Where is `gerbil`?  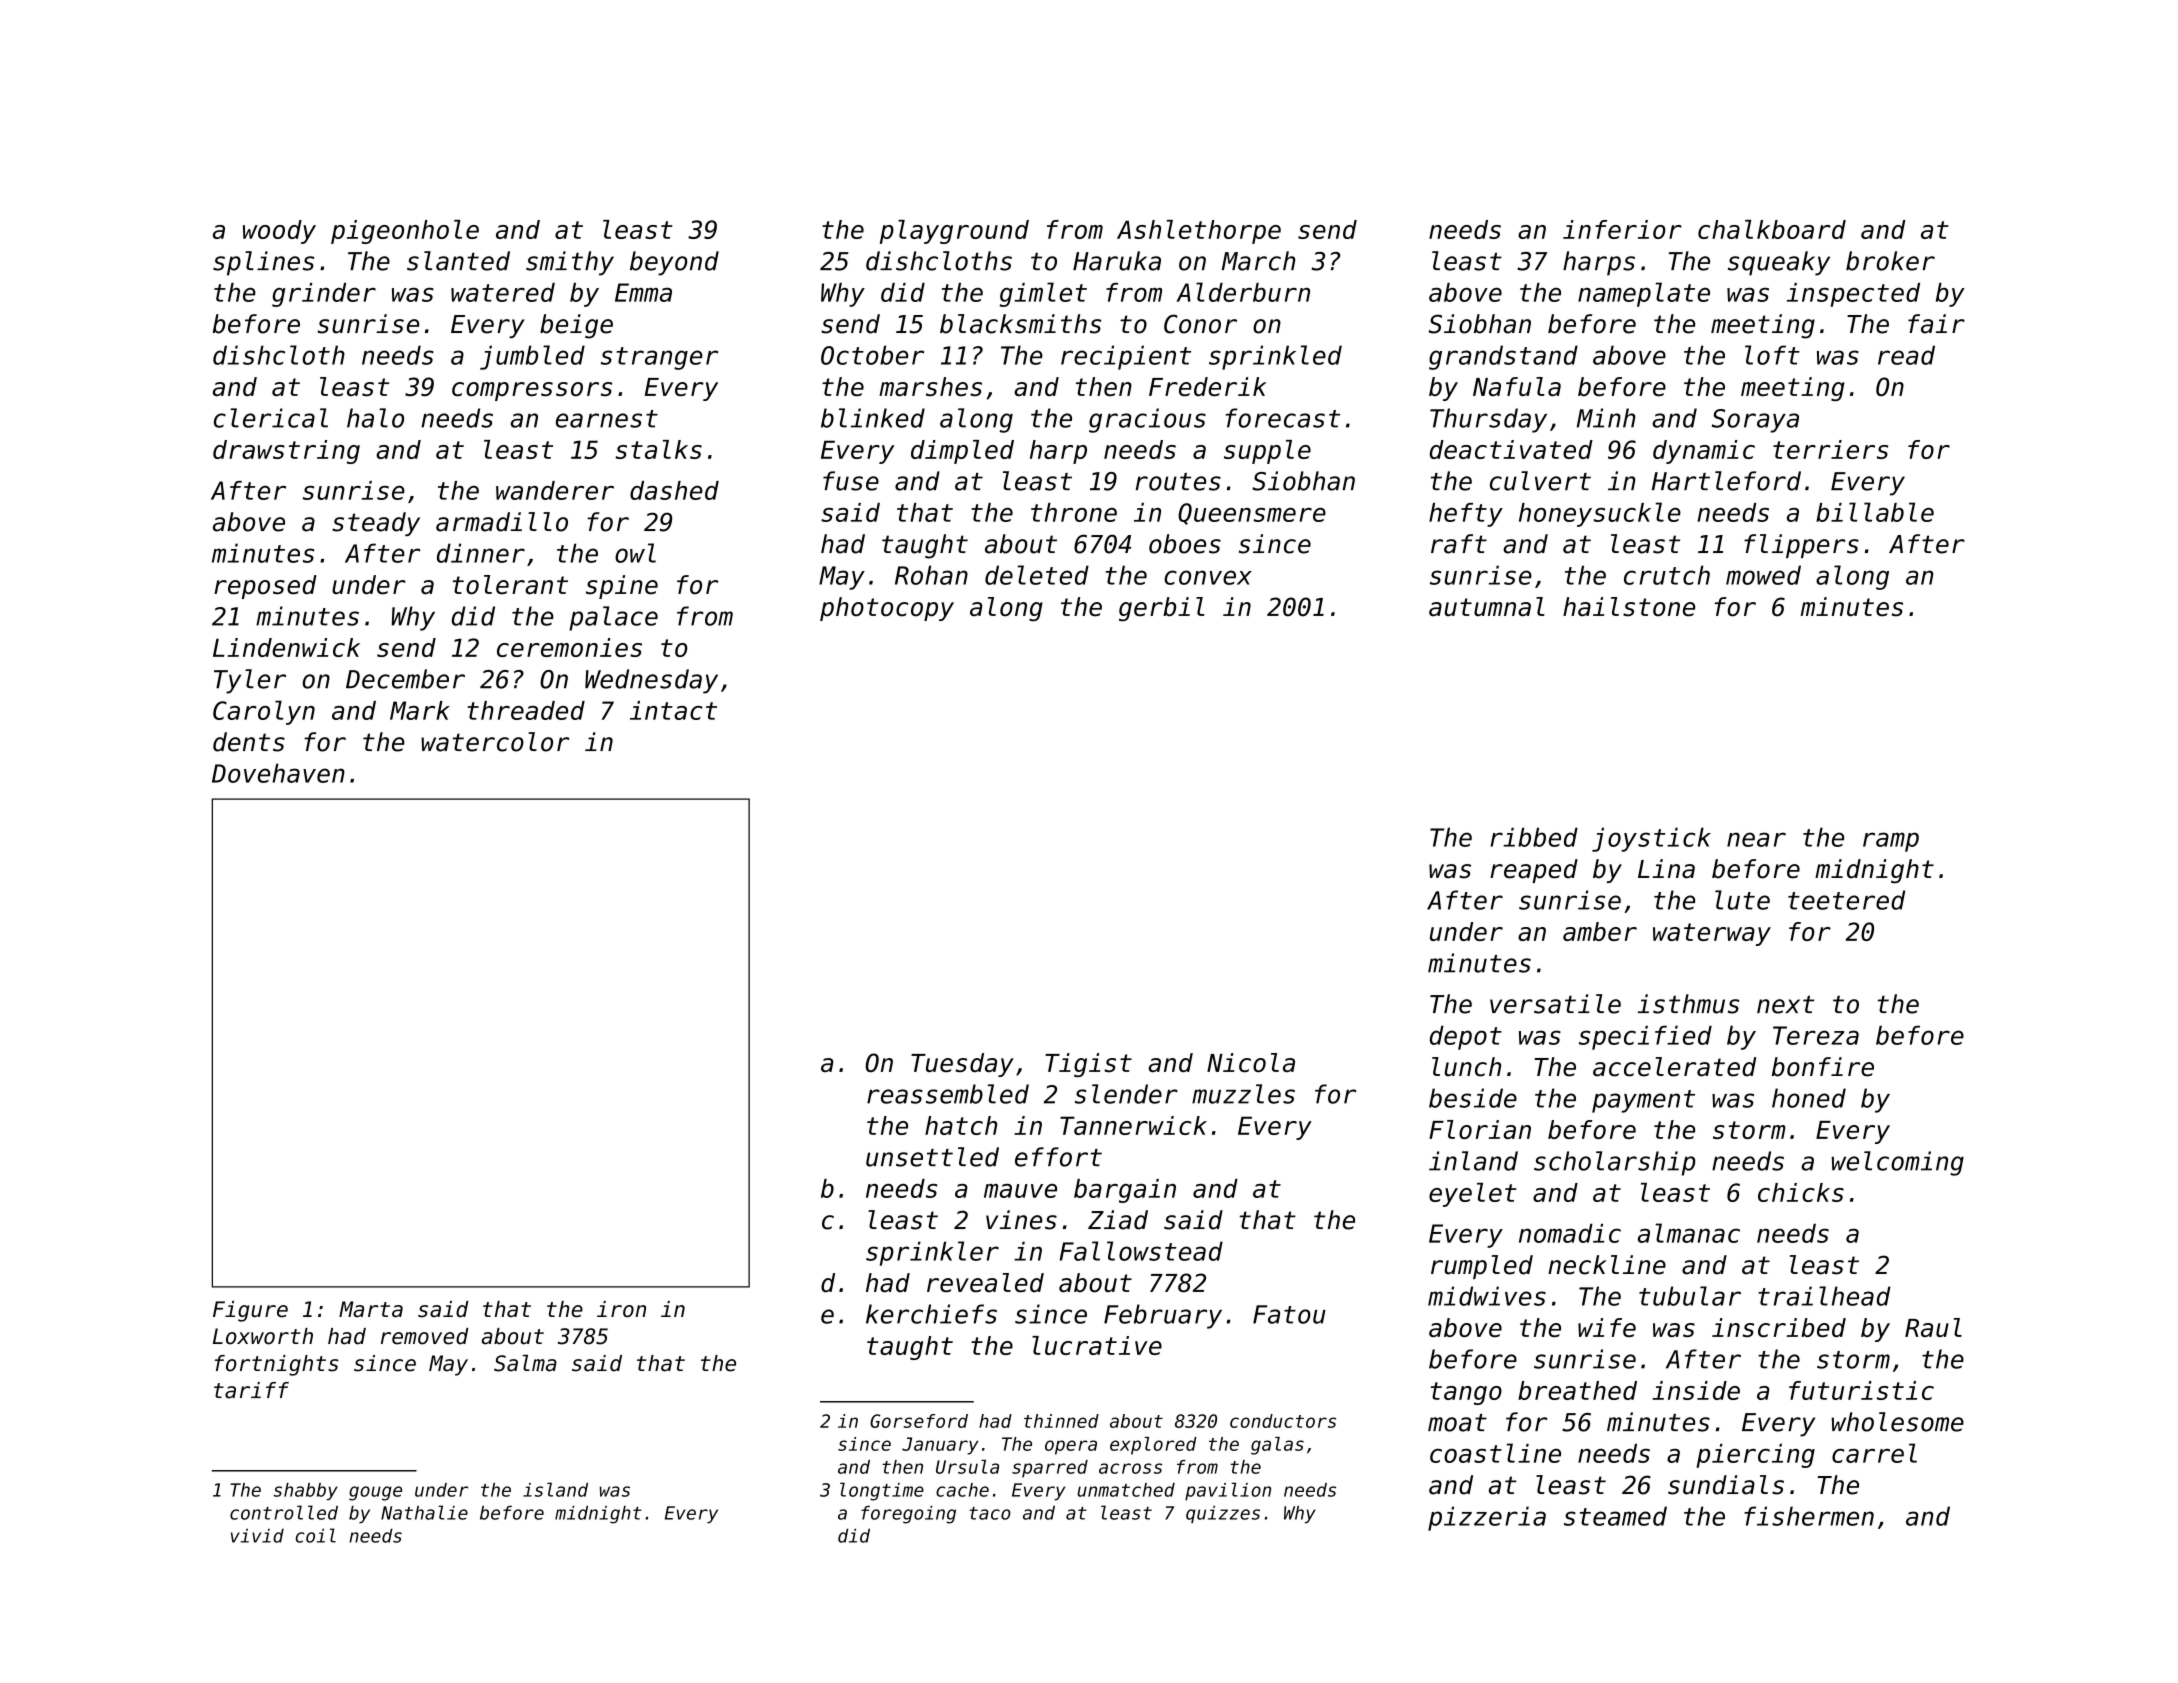 gerbil is located at coordinates (1162, 609).
